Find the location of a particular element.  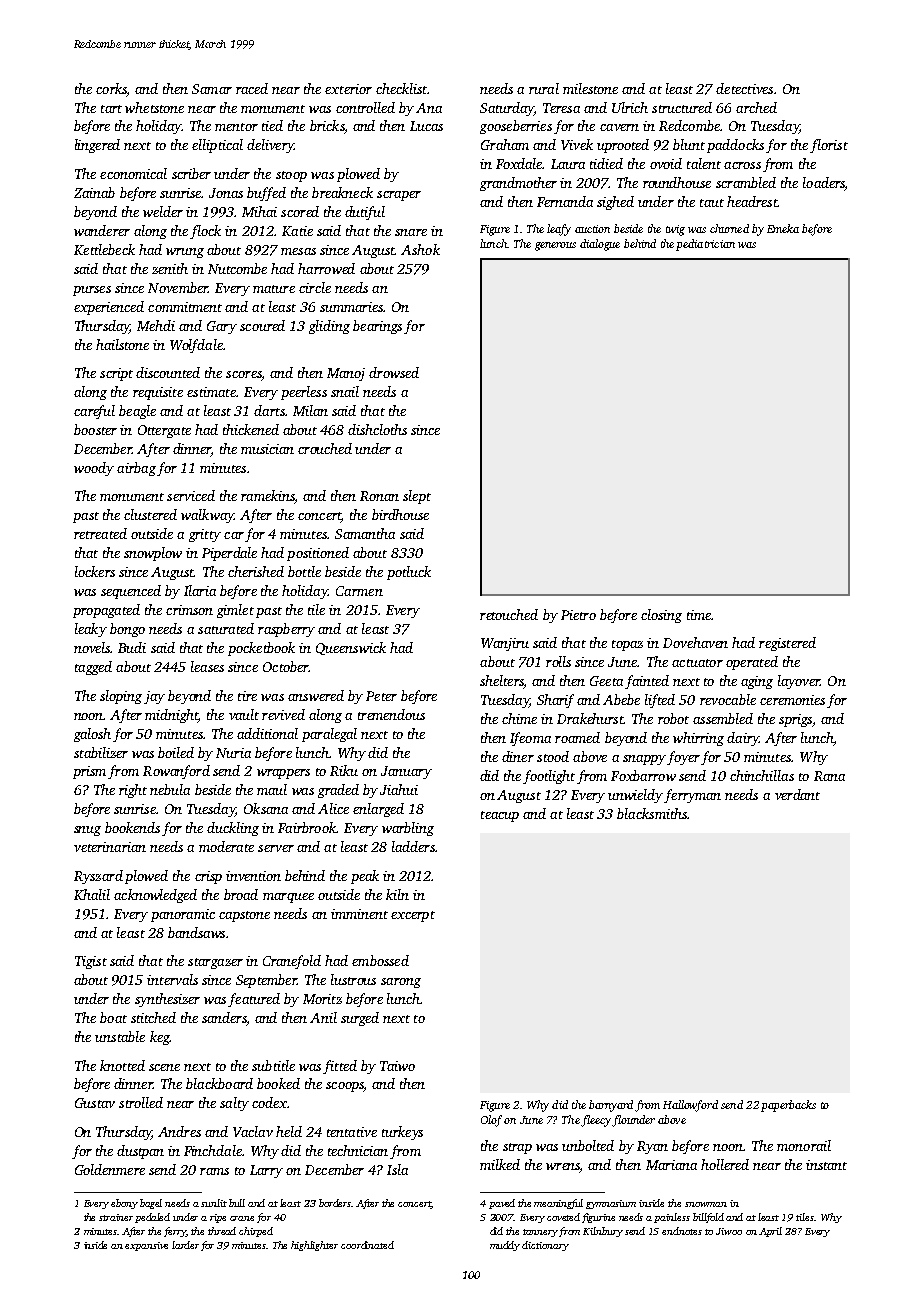

layover is located at coordinates (799, 682).
